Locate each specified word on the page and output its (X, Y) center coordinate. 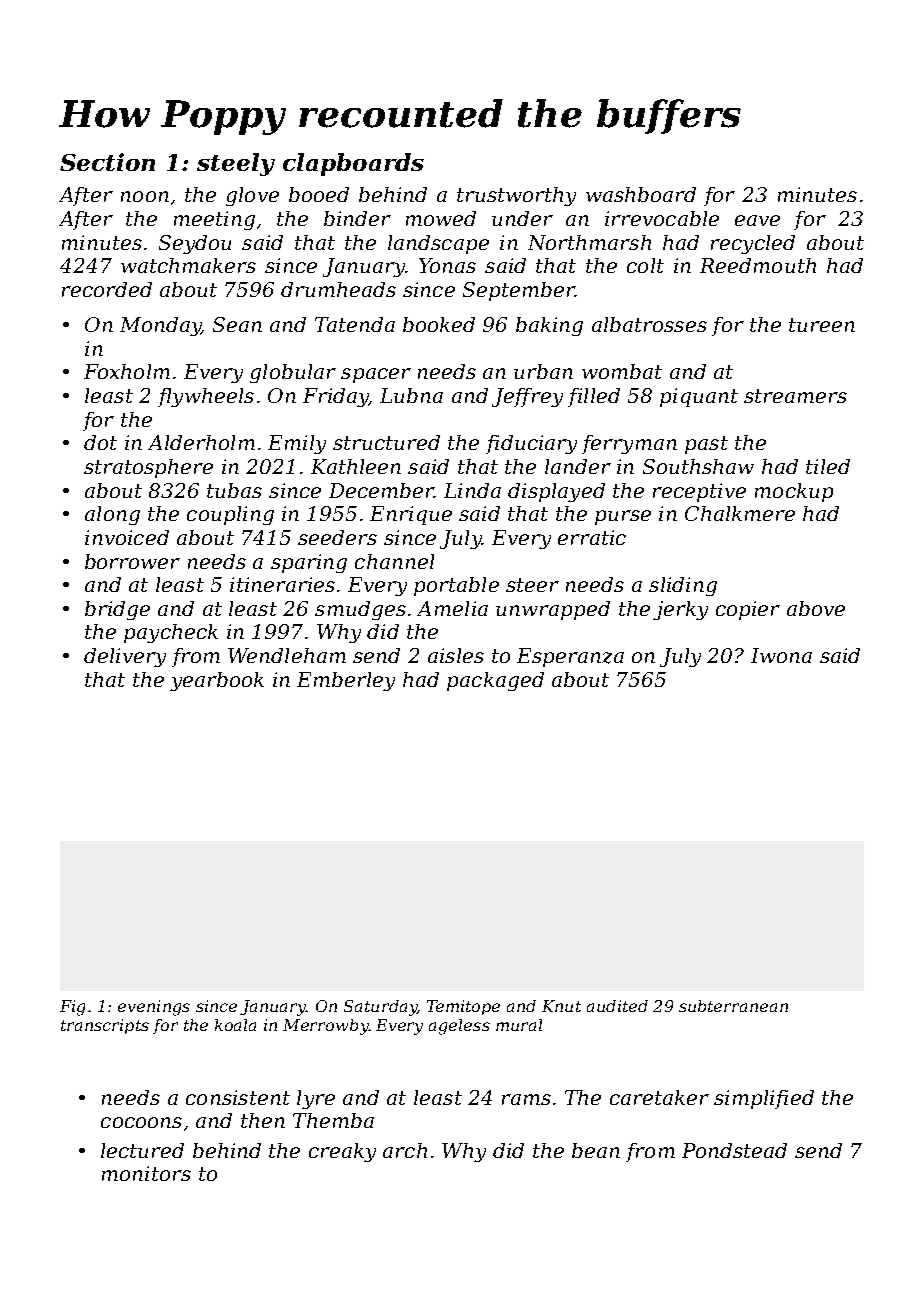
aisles (456, 655)
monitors (146, 1173)
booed (319, 194)
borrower (132, 561)
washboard (641, 194)
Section (107, 162)
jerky (680, 610)
